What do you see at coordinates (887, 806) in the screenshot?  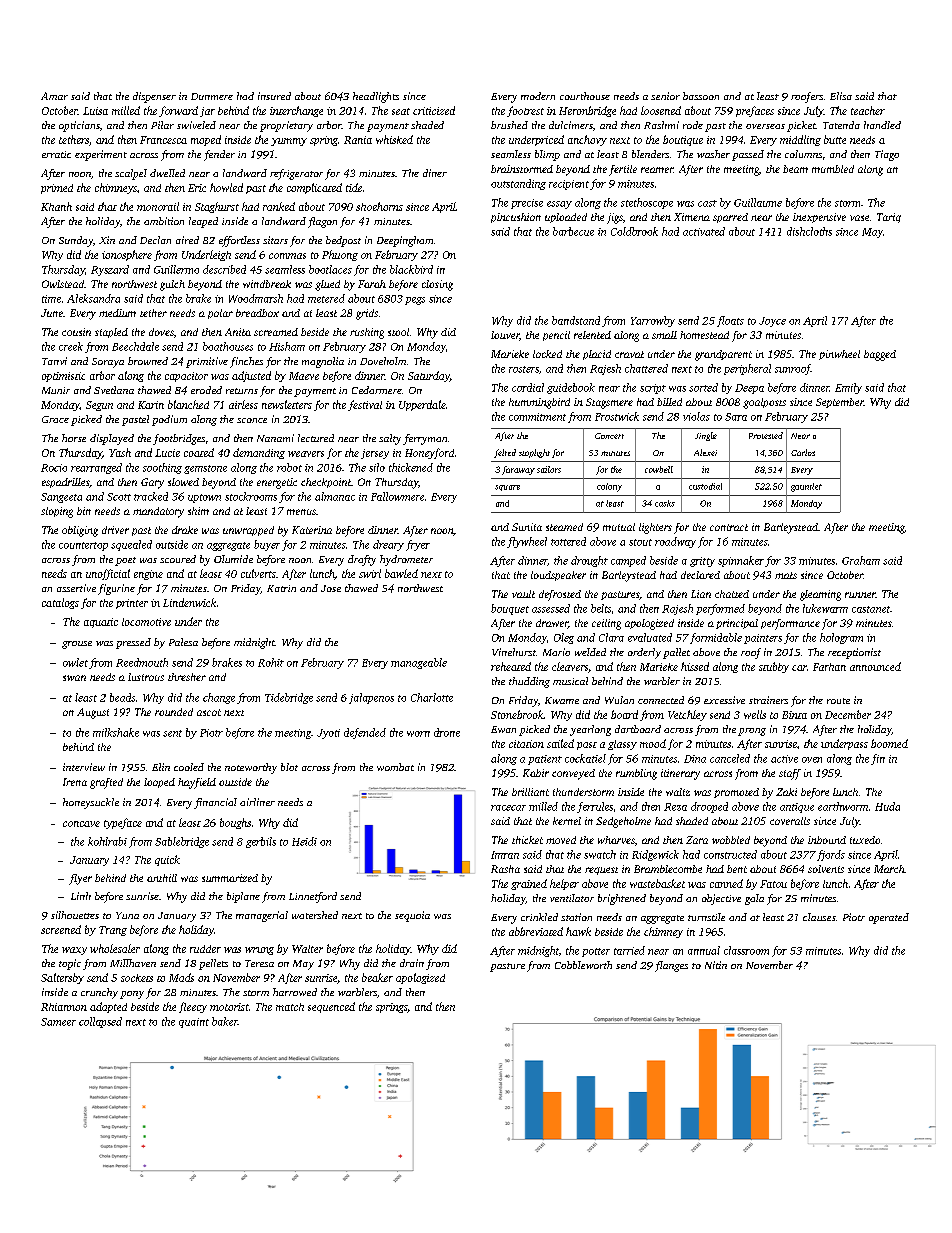 I see `Huda` at bounding box center [887, 806].
